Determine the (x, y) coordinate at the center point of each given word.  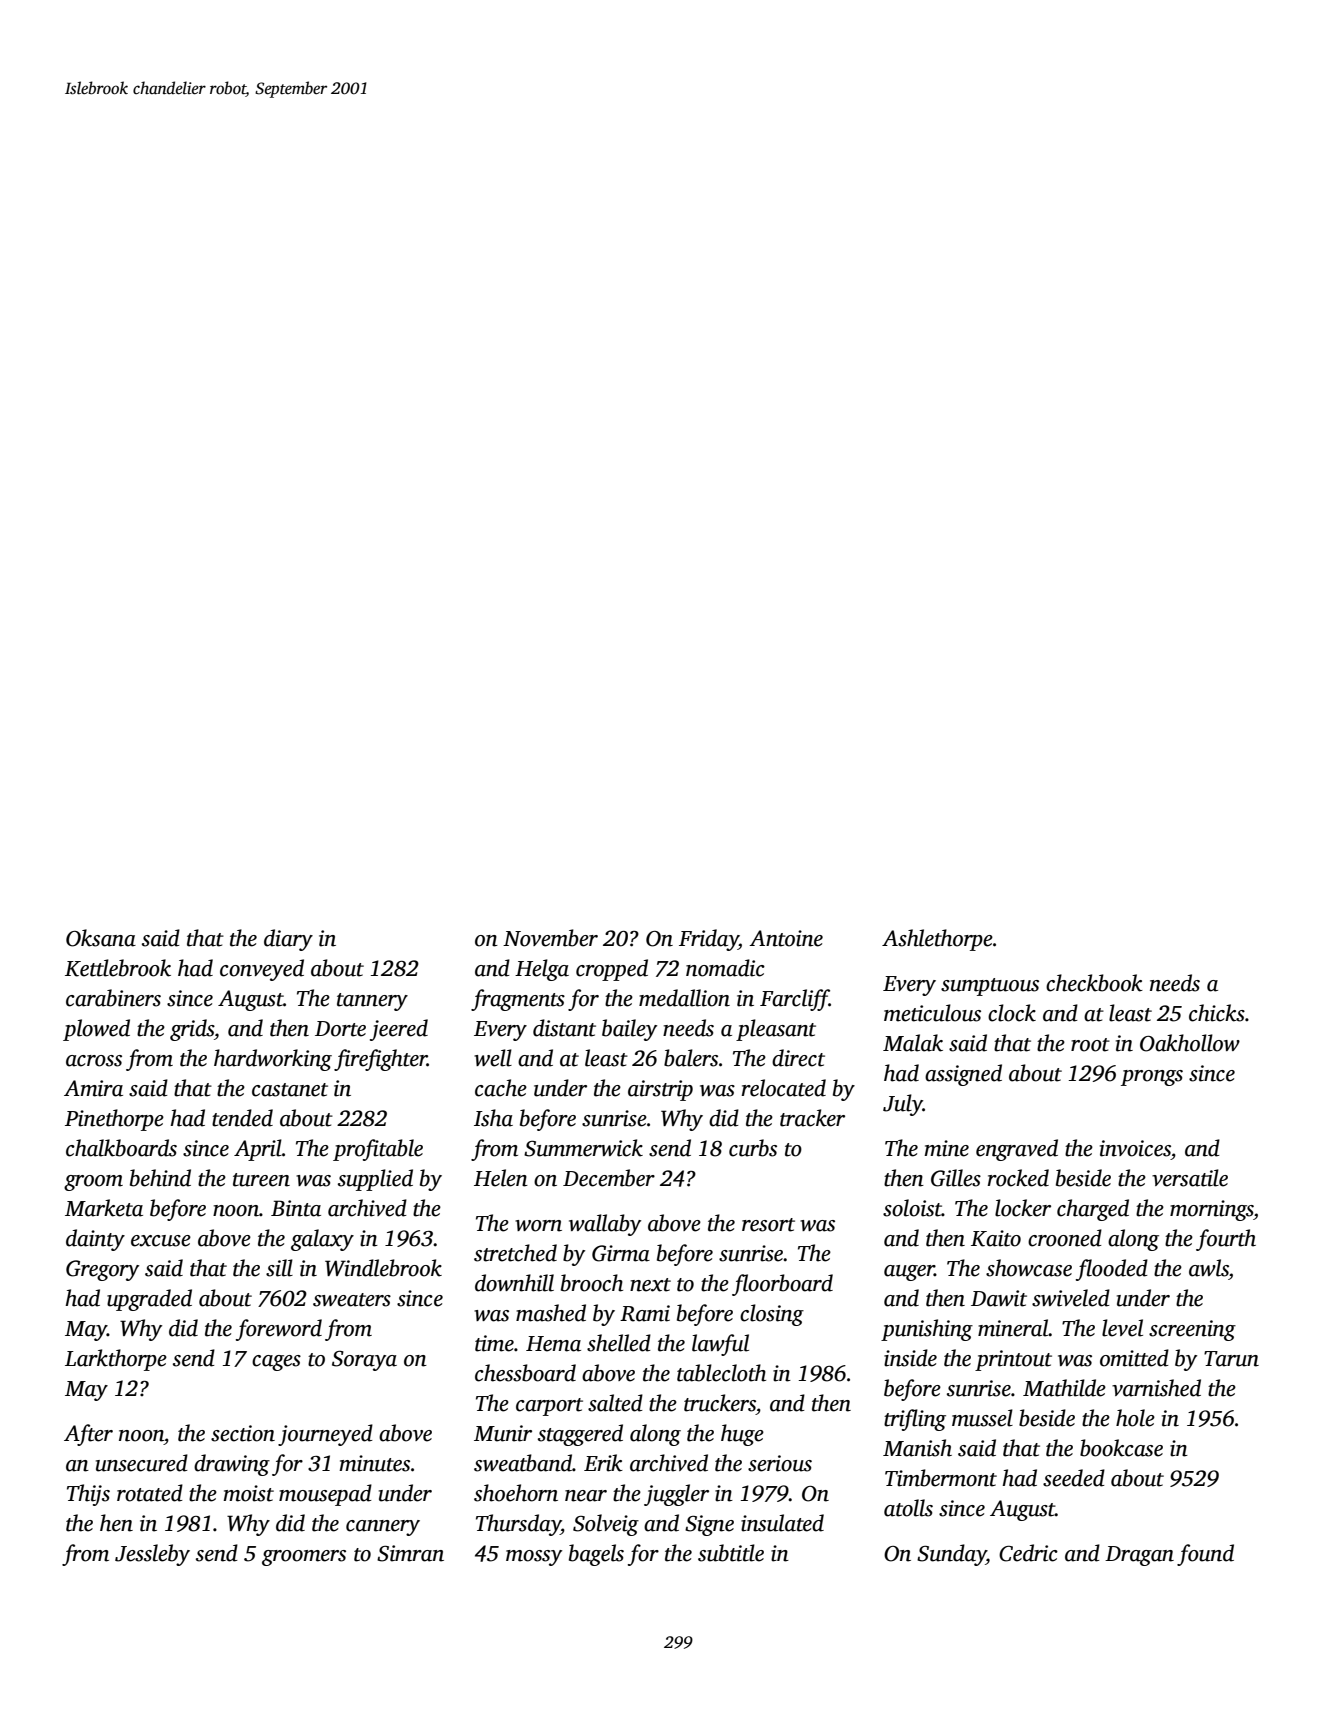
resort (768, 1225)
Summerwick (583, 1148)
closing (772, 1315)
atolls (908, 1508)
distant (564, 1028)
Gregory (102, 1270)
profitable (378, 1150)
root (1090, 1045)
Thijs (88, 1495)
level (1122, 1328)
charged (1093, 1210)
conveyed (262, 970)
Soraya (364, 1361)
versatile (1190, 1178)
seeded (1074, 1478)
